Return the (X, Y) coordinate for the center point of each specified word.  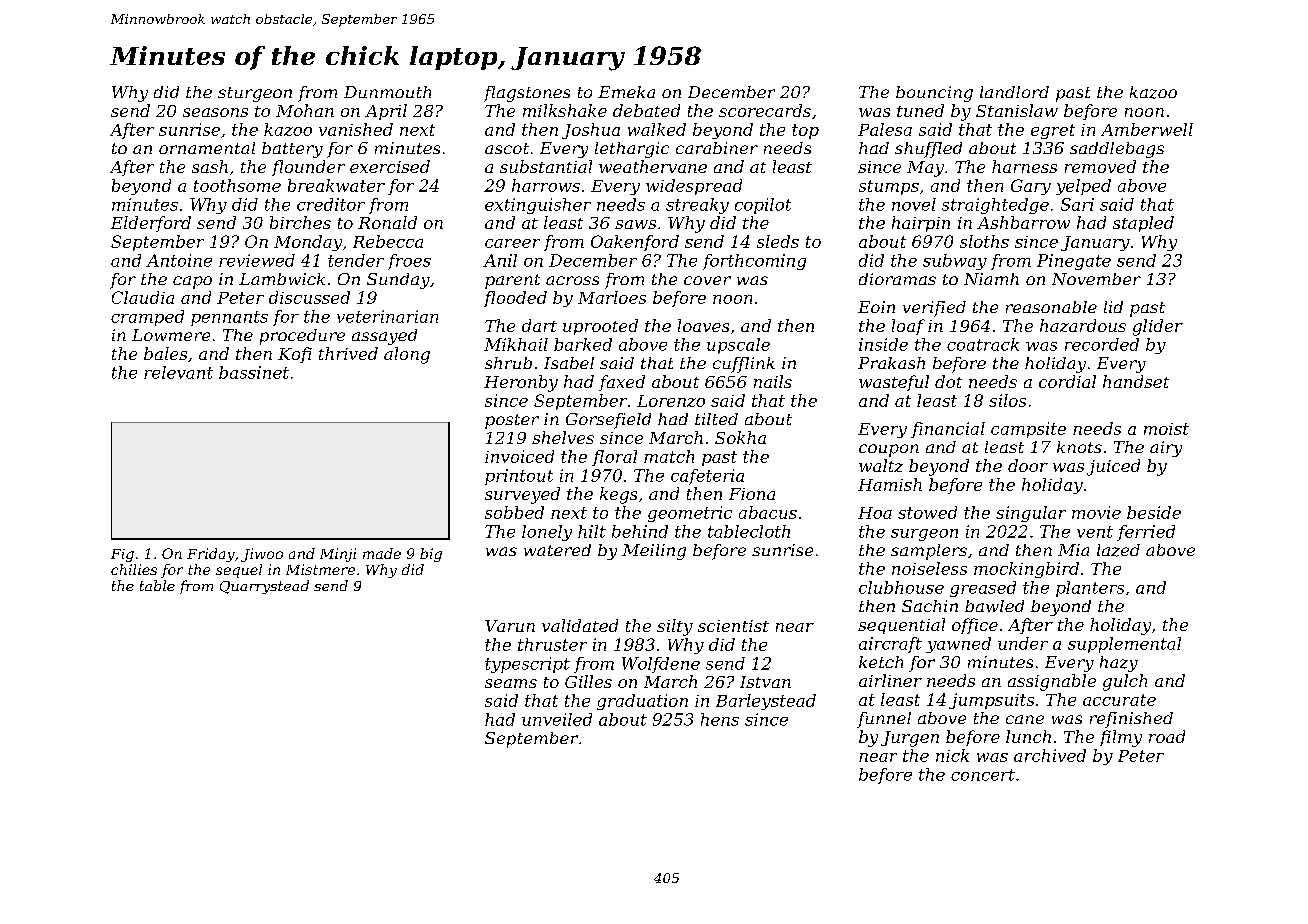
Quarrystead (264, 587)
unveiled (557, 719)
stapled (1143, 224)
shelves (563, 437)
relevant (178, 372)
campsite (1028, 430)
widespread (694, 187)
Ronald (387, 222)
